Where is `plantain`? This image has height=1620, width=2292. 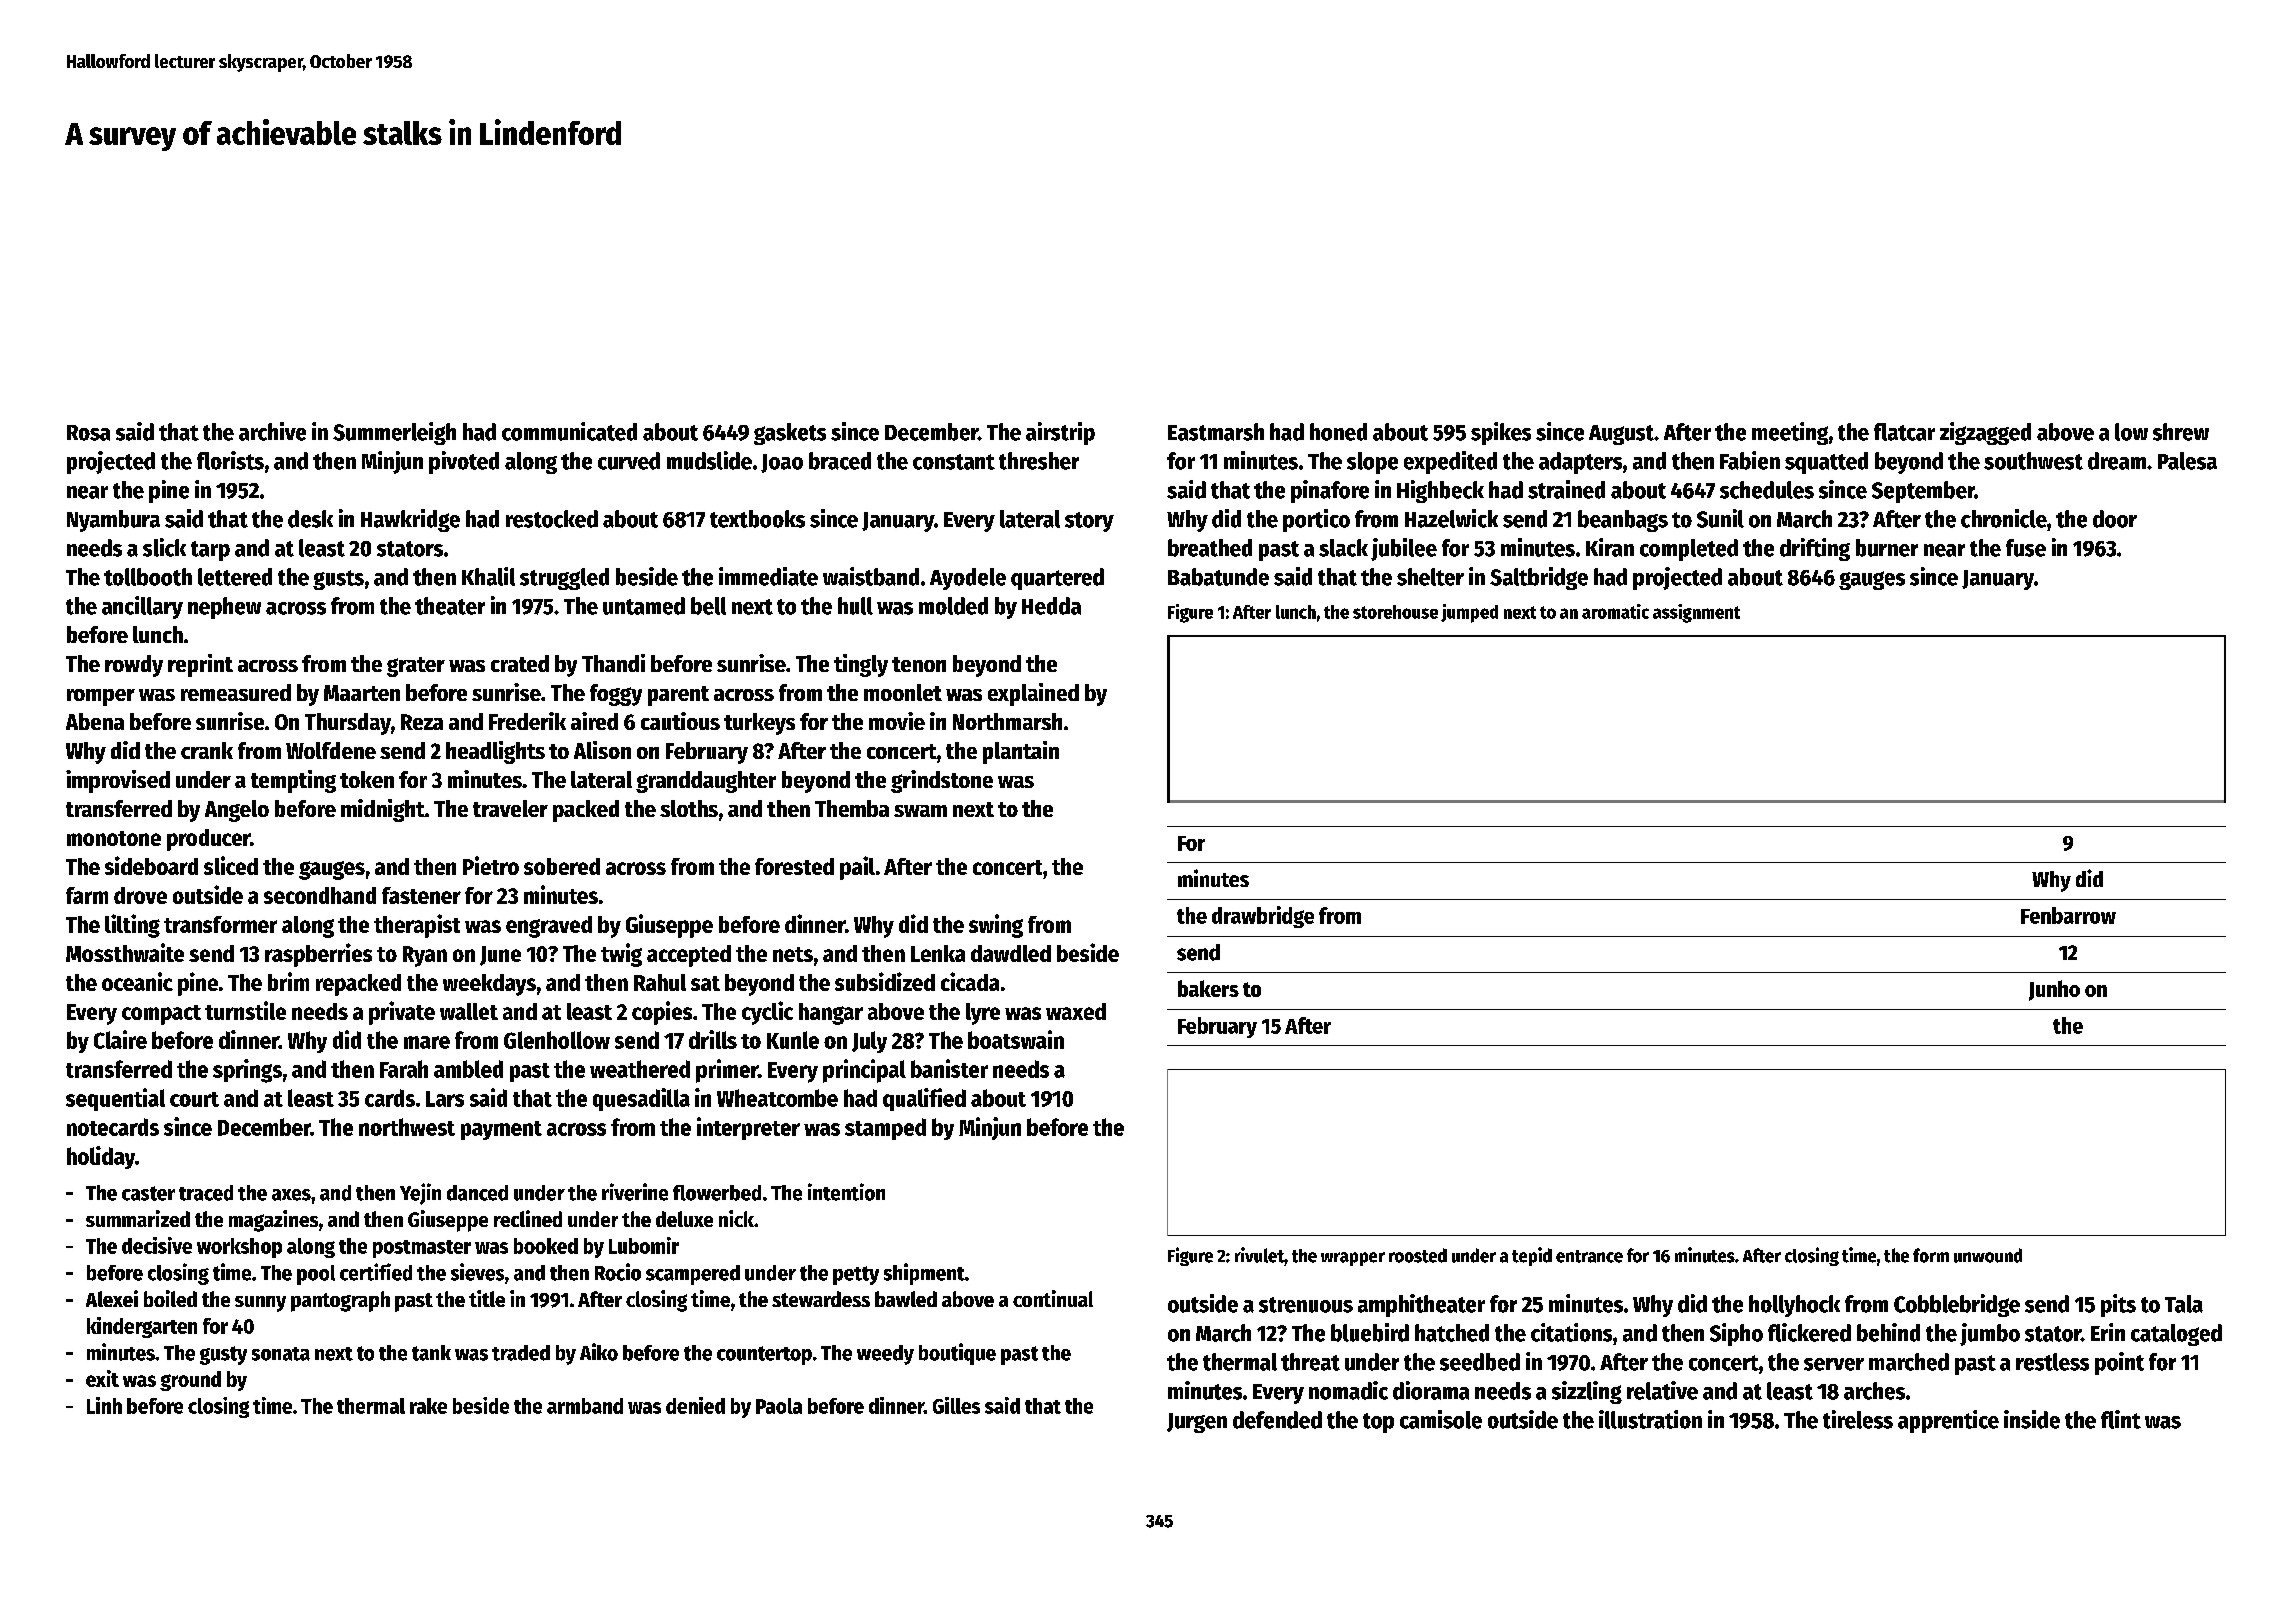 plantain is located at coordinates (1021, 752).
